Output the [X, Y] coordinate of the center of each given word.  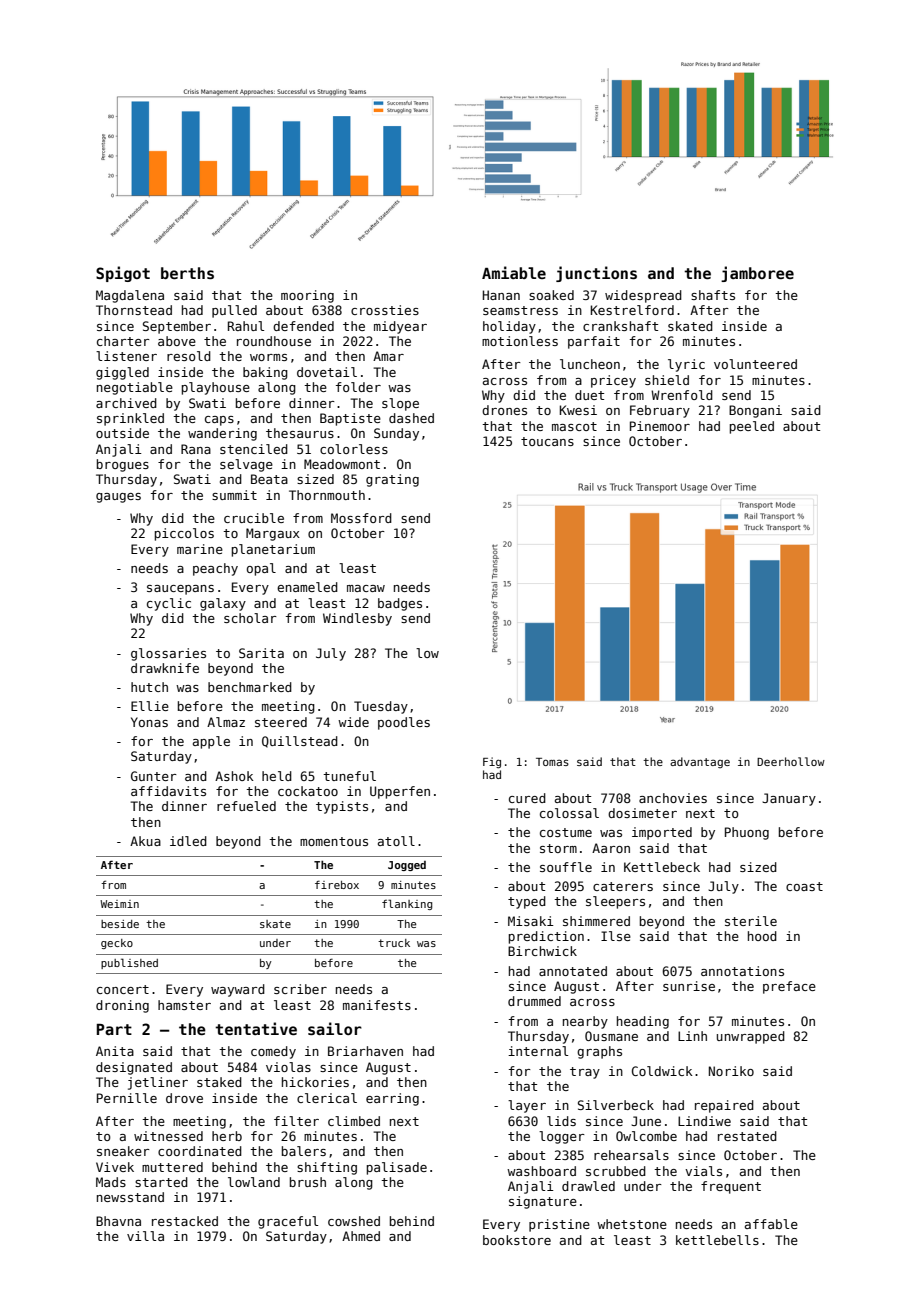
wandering [222, 434]
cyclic [169, 604]
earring [392, 1099]
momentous [334, 841]
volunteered [755, 364]
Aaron [611, 848]
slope [400, 404]
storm [558, 848]
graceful [288, 1222]
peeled [752, 427]
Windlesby [357, 619]
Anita [115, 1051]
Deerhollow [791, 761]
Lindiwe [704, 1121]
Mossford [361, 518]
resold [189, 356]
